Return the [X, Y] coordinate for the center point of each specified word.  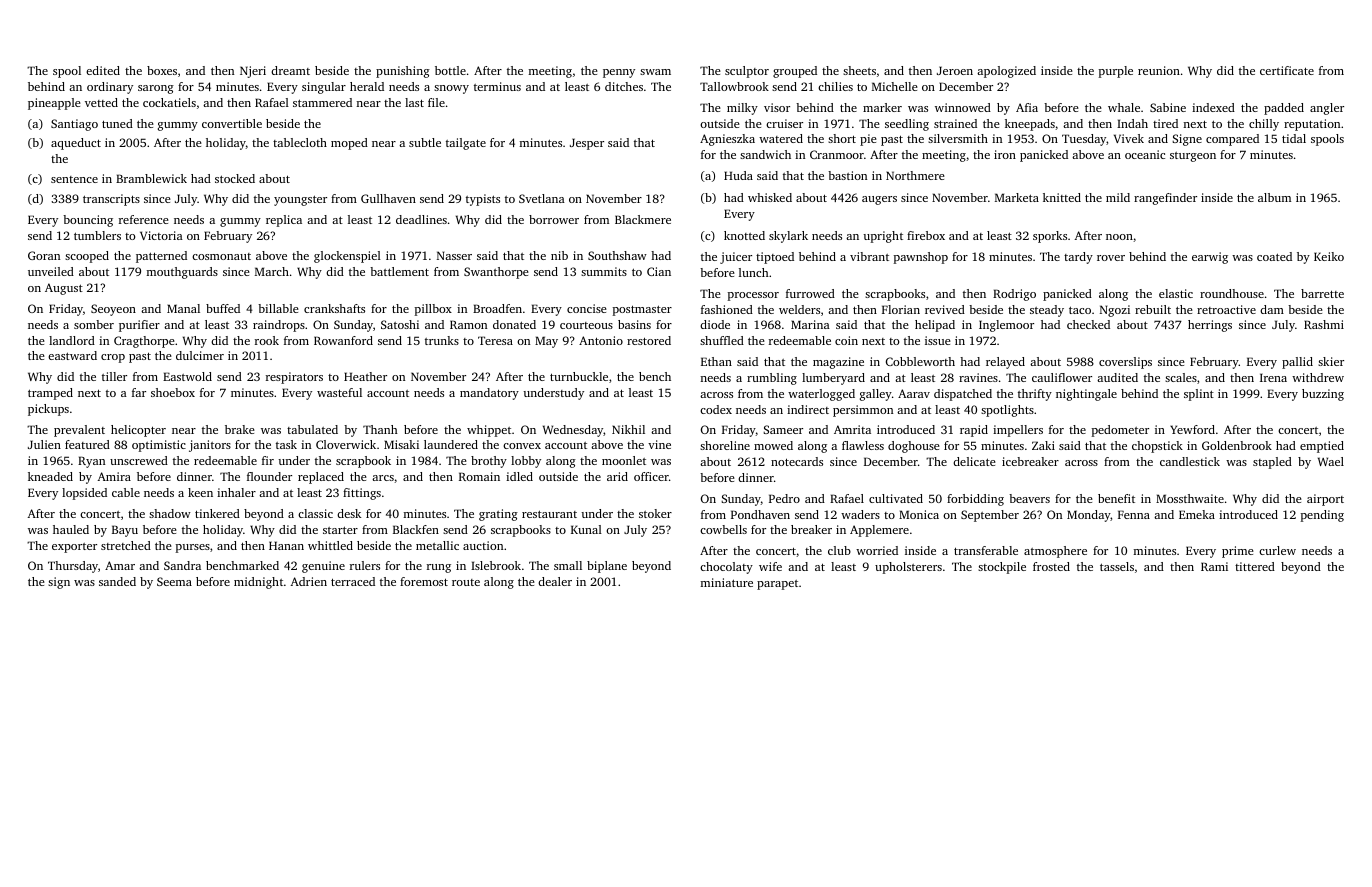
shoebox [173, 392]
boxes [162, 70]
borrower [554, 219]
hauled [71, 529]
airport [1325, 500]
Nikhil [628, 429]
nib [559, 255]
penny [619, 73]
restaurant [549, 514]
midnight [258, 583]
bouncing [88, 221]
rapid [974, 431]
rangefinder [1165, 199]
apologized [1006, 72]
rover [1111, 258]
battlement [399, 271]
